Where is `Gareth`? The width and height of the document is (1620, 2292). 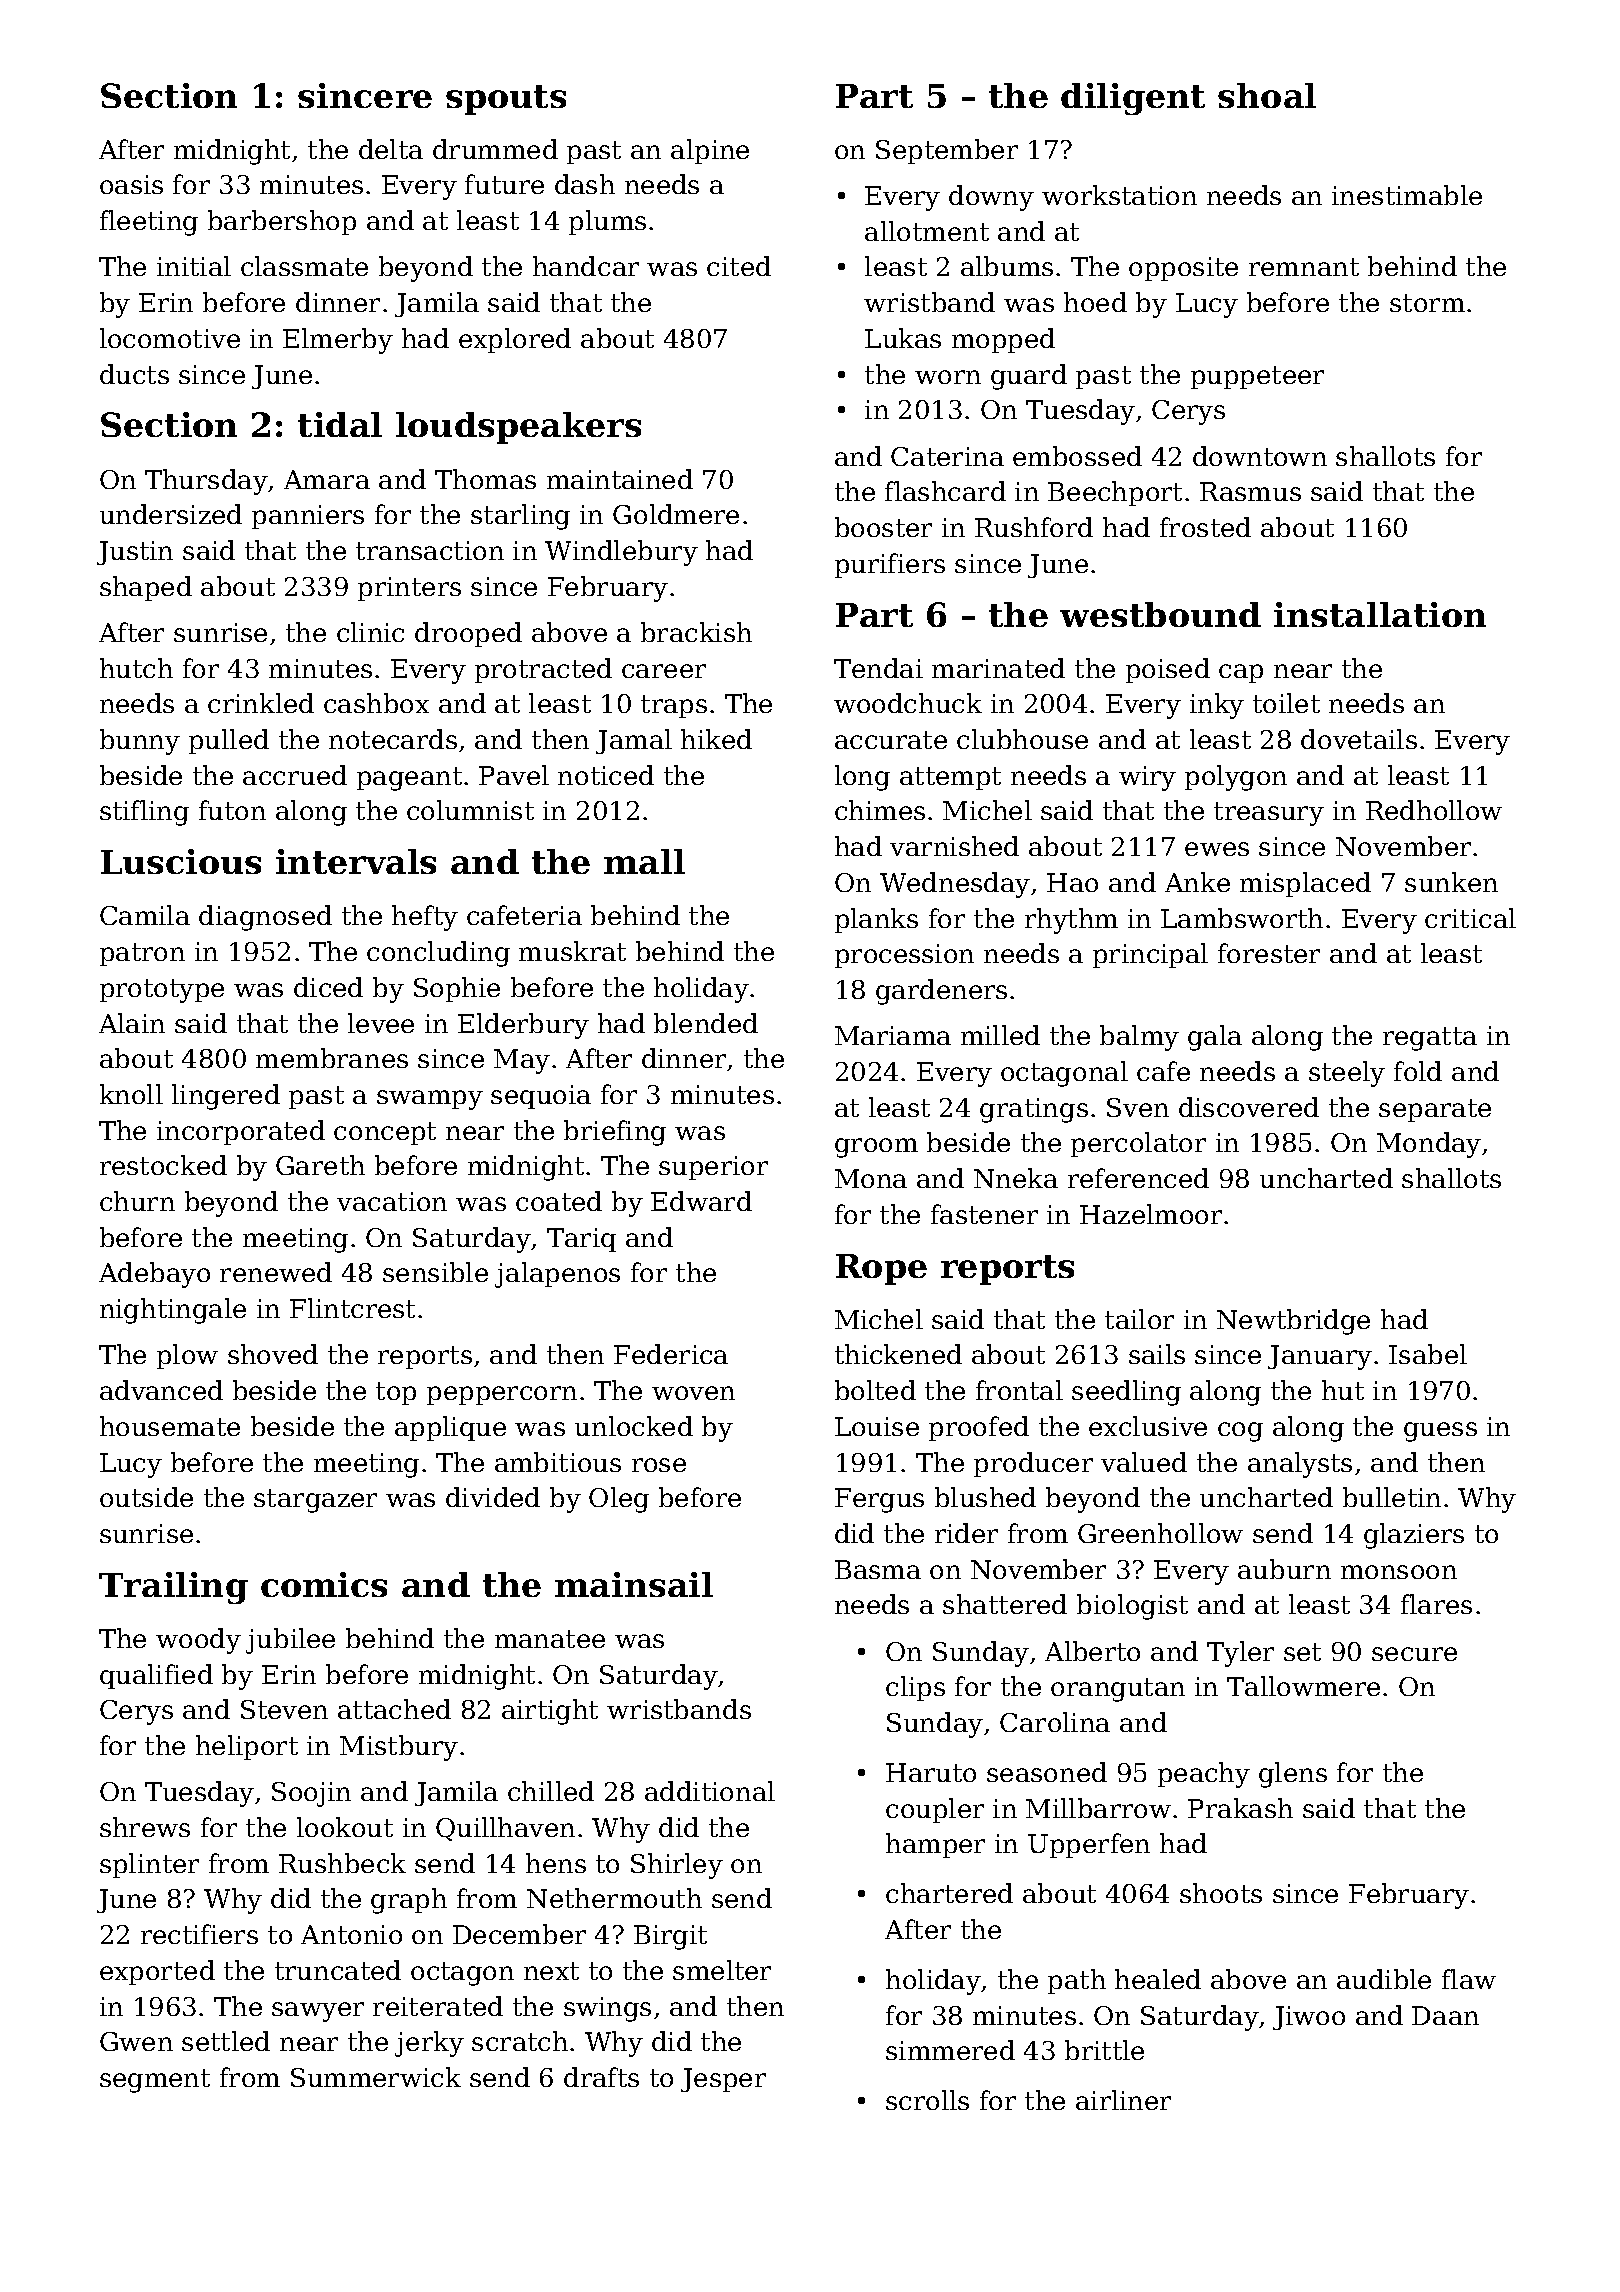
Gareth is located at coordinates (320, 1165).
